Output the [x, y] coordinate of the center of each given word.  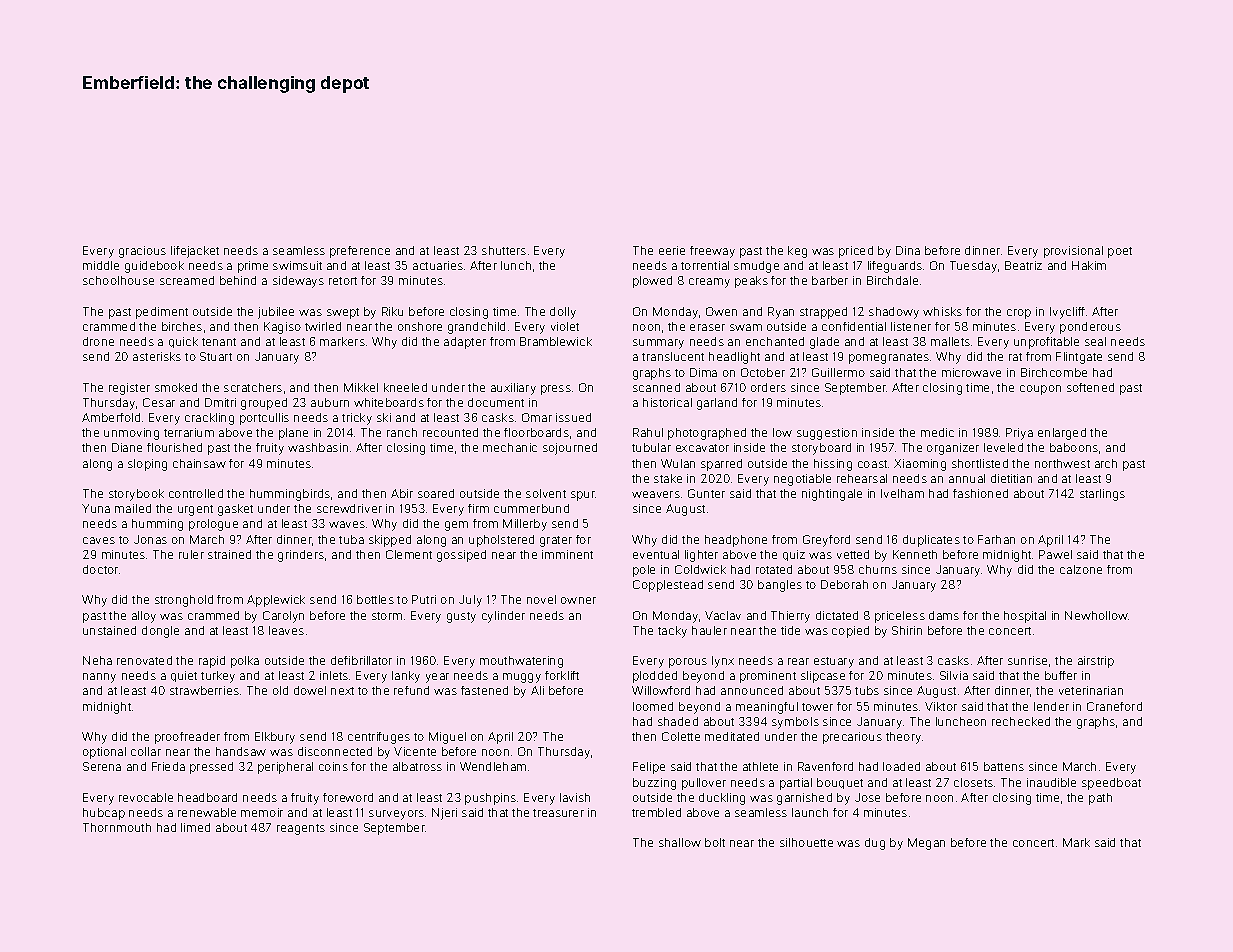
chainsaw [199, 463]
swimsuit [297, 265]
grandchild [476, 328]
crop [1019, 314]
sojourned [570, 449]
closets [973, 782]
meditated [732, 736]
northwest [1062, 463]
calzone [1081, 569]
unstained [109, 630]
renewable [207, 812]
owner [578, 600]
